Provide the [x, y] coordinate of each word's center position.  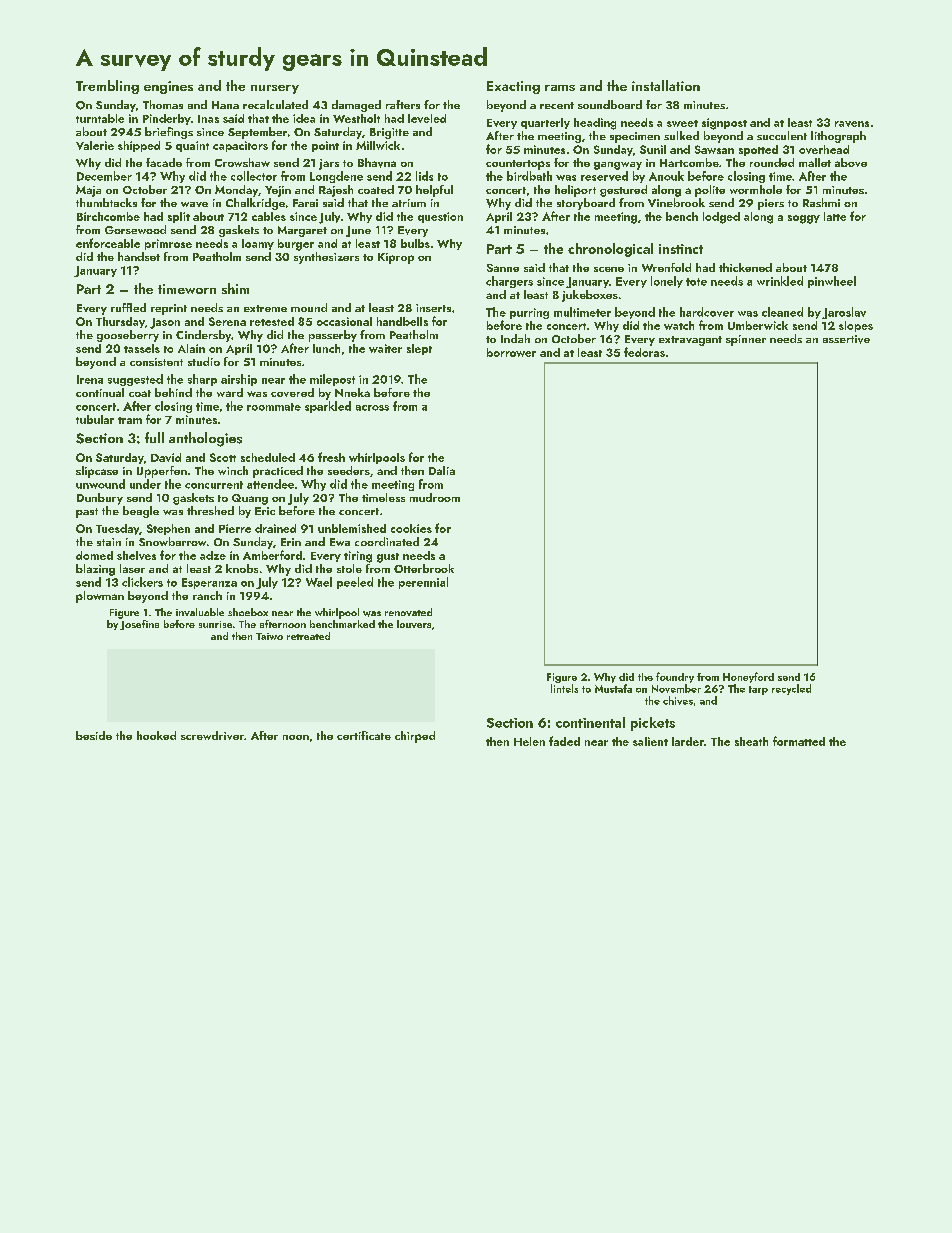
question [440, 217]
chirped [415, 737]
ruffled [128, 307]
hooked [156, 735]
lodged [721, 218]
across [372, 408]
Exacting [513, 87]
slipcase [97, 472]
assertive [846, 339]
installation [666, 85]
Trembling [107, 87]
